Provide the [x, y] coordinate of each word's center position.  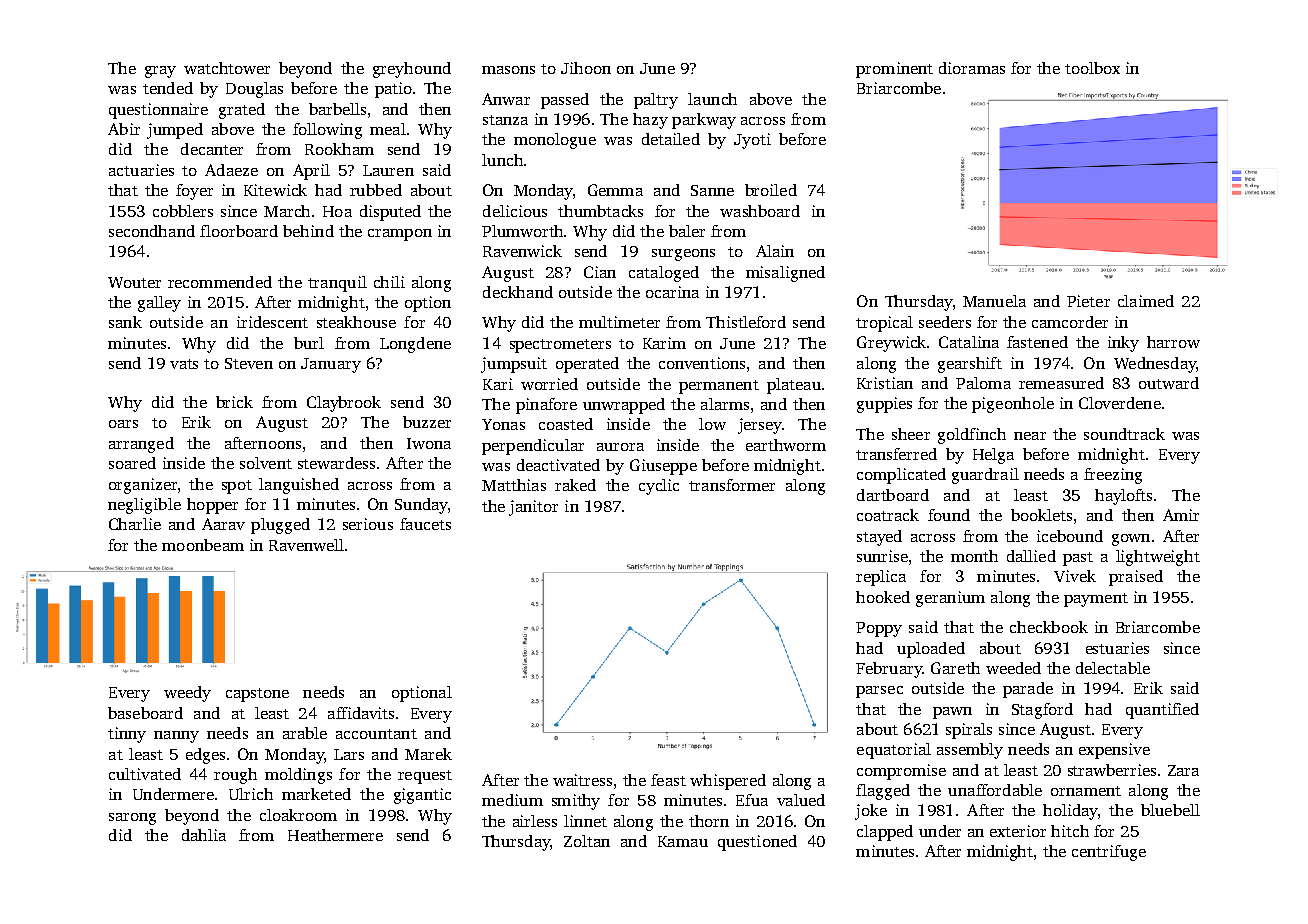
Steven [249, 363]
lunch [502, 160]
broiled [771, 190]
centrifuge [1109, 853]
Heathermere [335, 835]
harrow [1173, 342]
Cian [600, 272]
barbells [337, 109]
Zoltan [587, 841]
